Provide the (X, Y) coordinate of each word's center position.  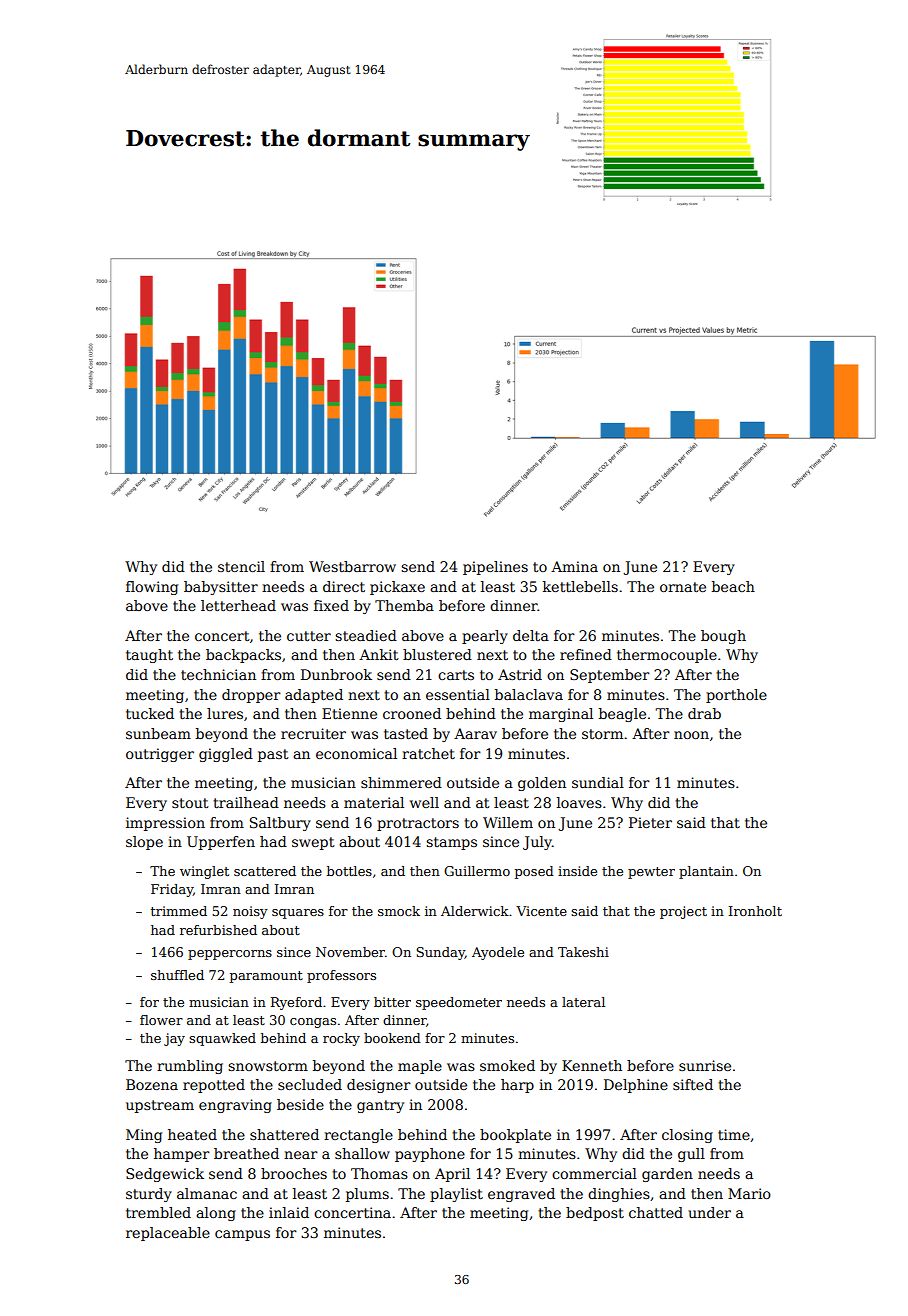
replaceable (168, 1234)
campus (242, 1235)
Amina (574, 566)
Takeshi (583, 952)
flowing (152, 588)
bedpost (595, 1214)
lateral (583, 1002)
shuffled (177, 975)
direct (344, 586)
